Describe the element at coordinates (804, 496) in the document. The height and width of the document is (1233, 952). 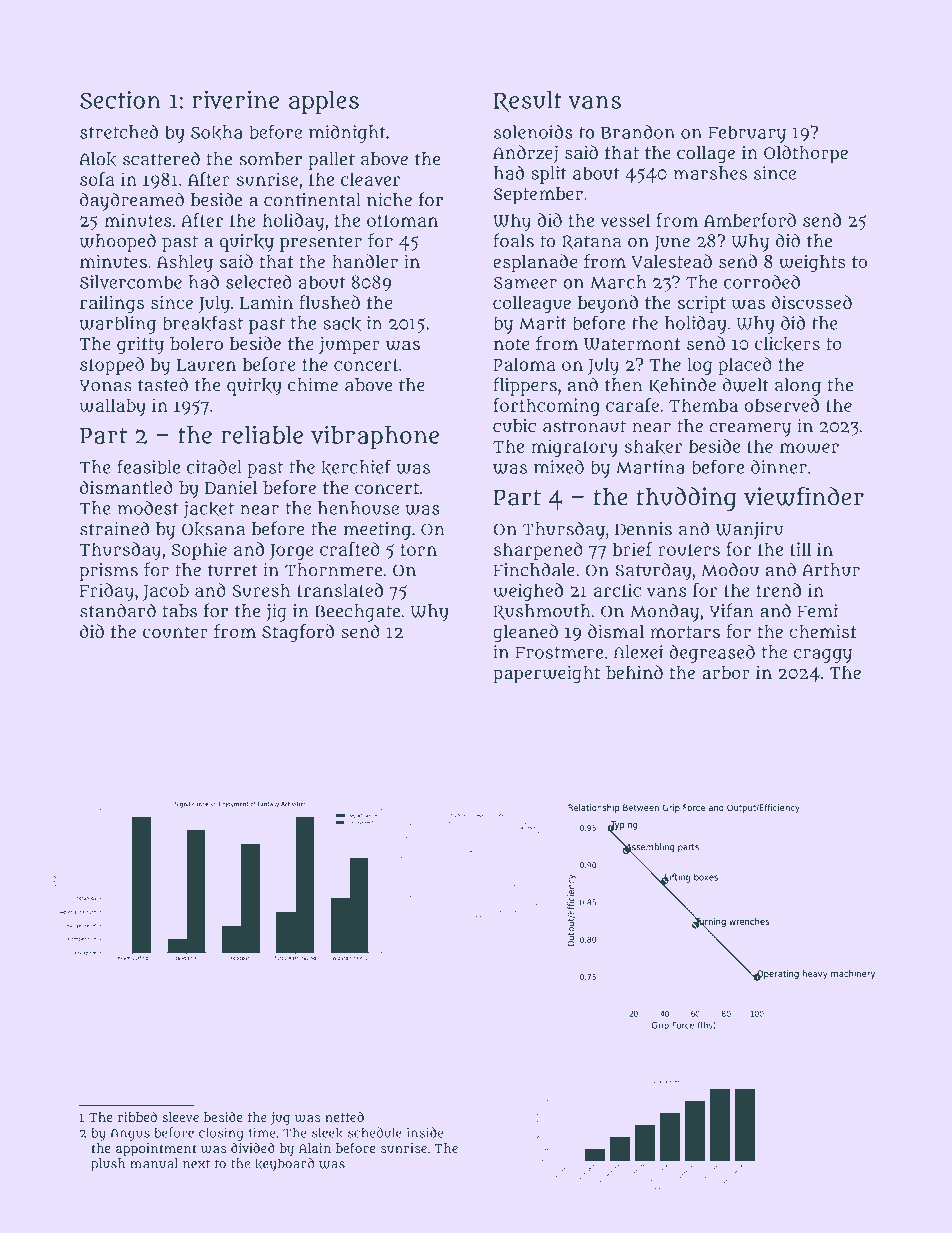
I see `viewfinder` at that location.
